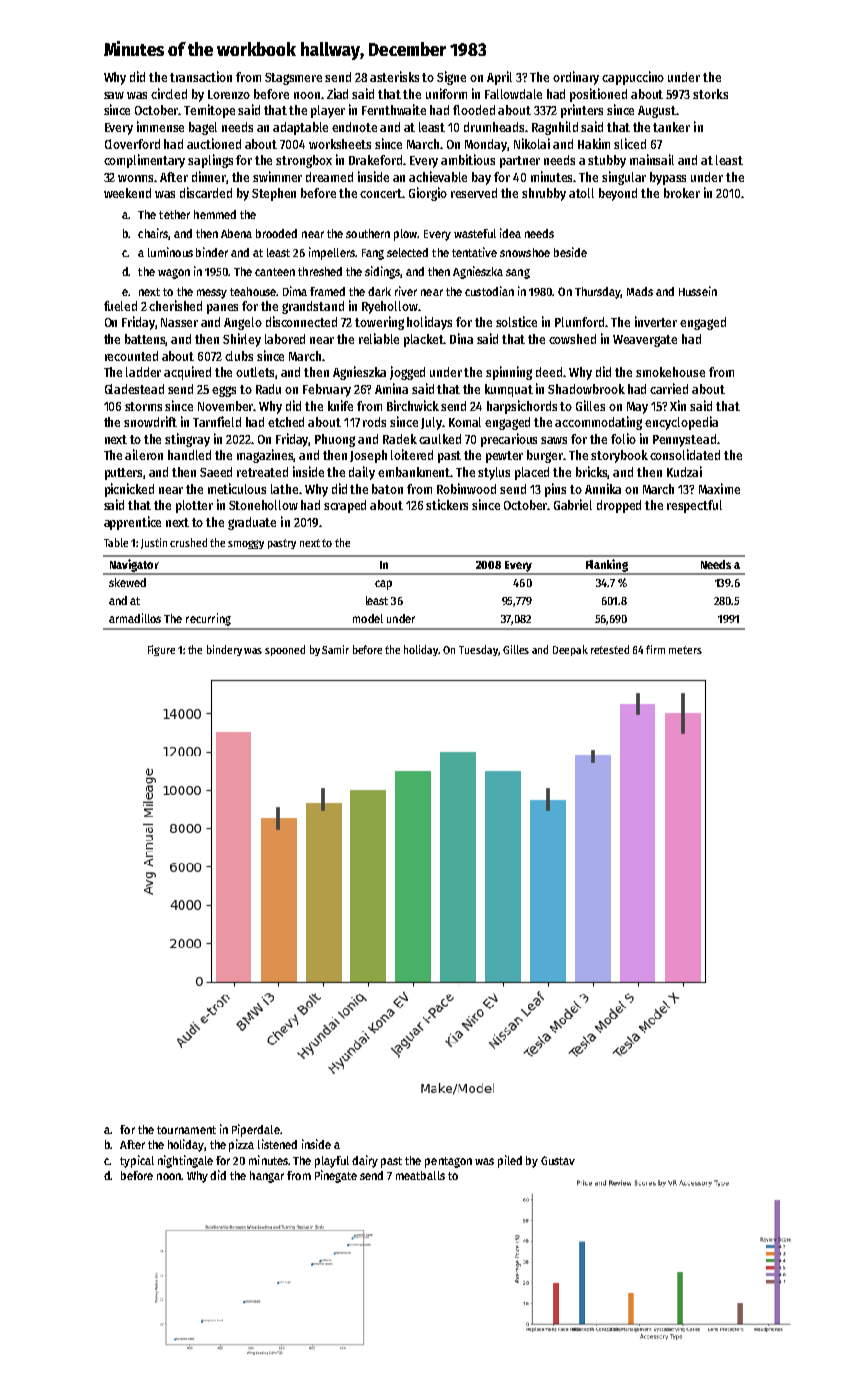 Image resolution: width=849 pixels, height=1400 pixels. What do you see at coordinates (335, 649) in the screenshot?
I see `Samir` at bounding box center [335, 649].
